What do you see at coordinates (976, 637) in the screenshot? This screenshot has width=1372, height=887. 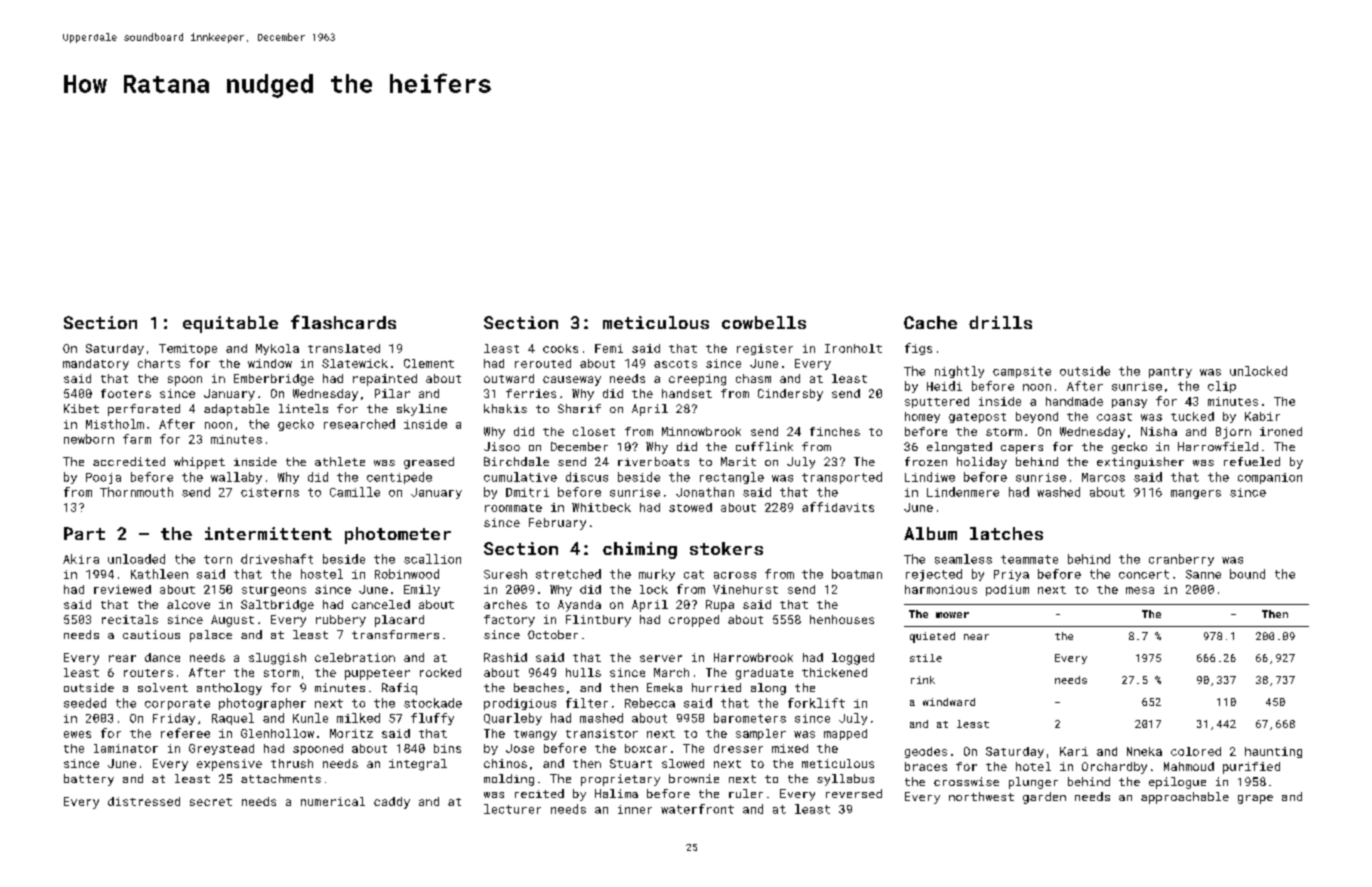 I see `near` at bounding box center [976, 637].
